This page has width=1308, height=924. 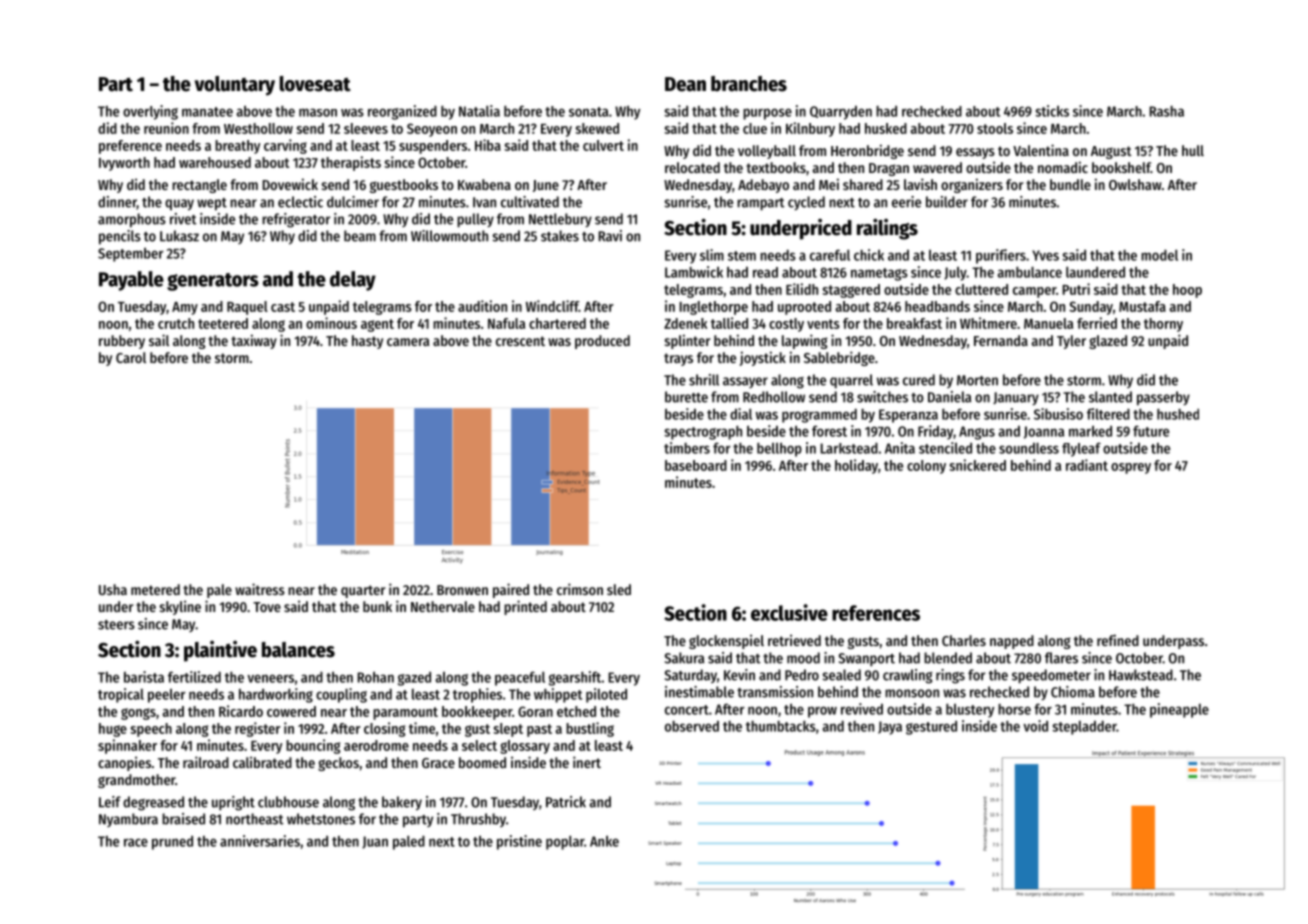 I want to click on boomed, so click(x=482, y=762).
